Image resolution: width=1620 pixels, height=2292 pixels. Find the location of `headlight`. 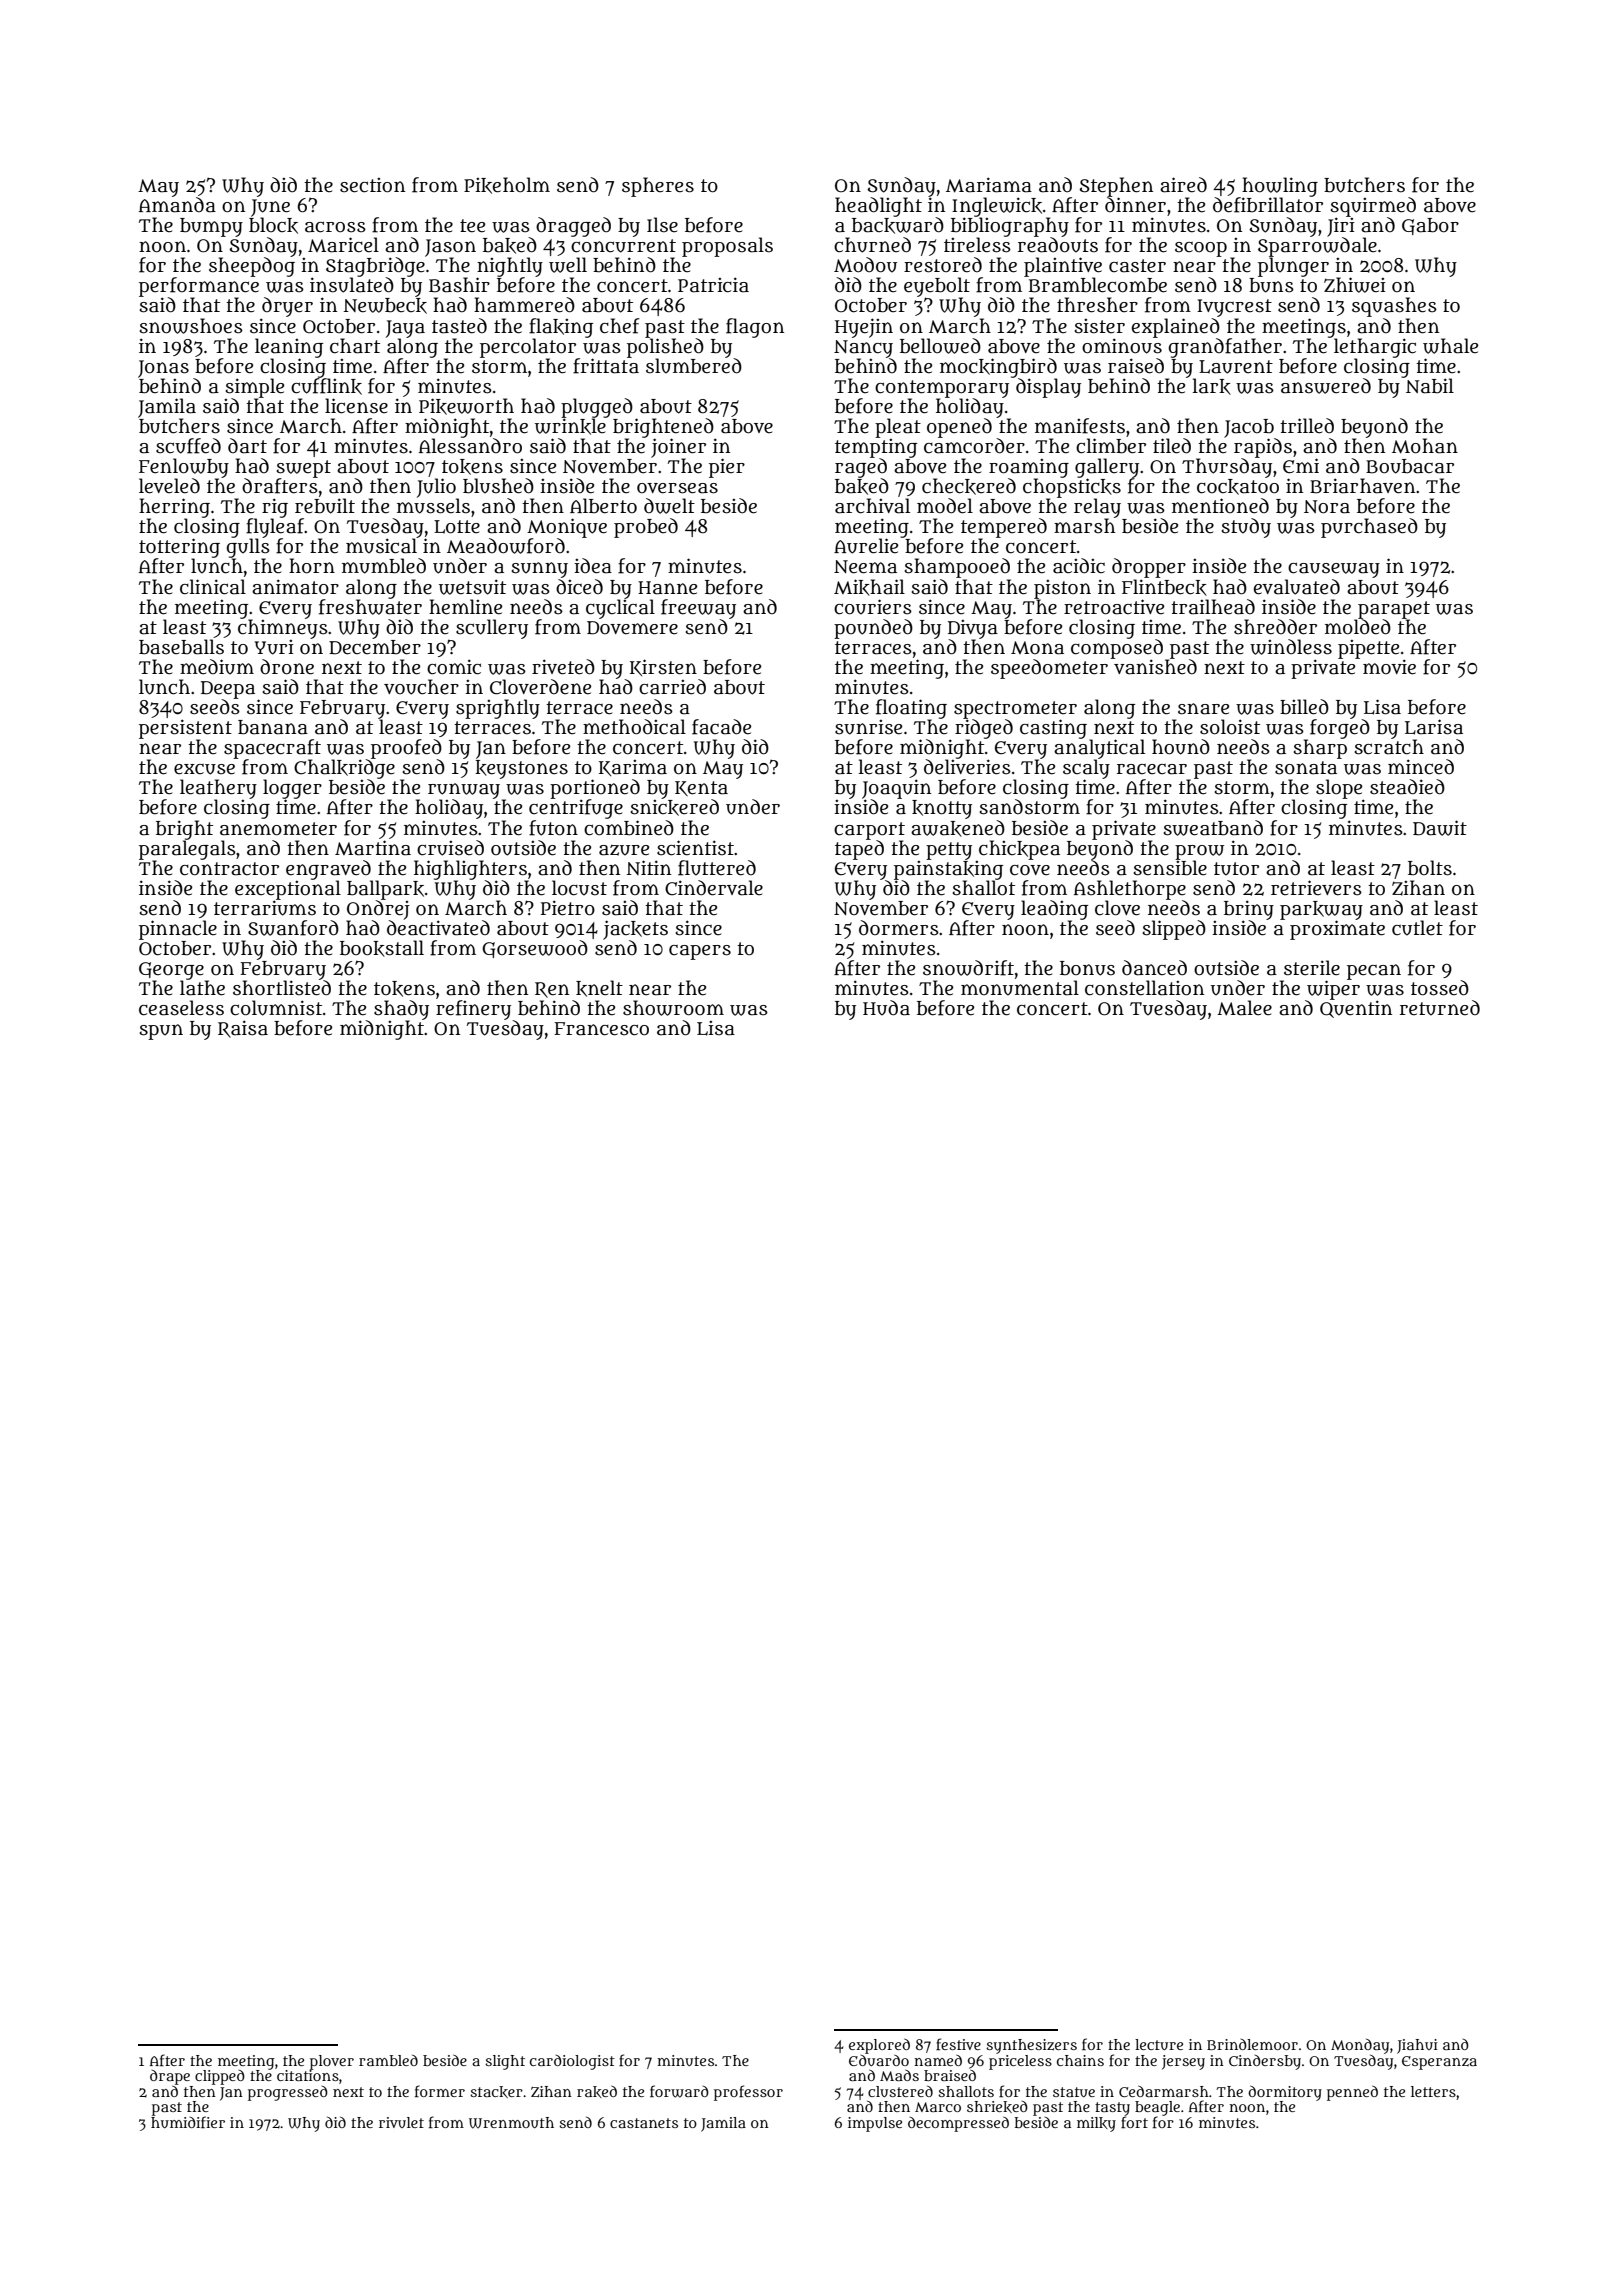

headlight is located at coordinates (878, 207).
